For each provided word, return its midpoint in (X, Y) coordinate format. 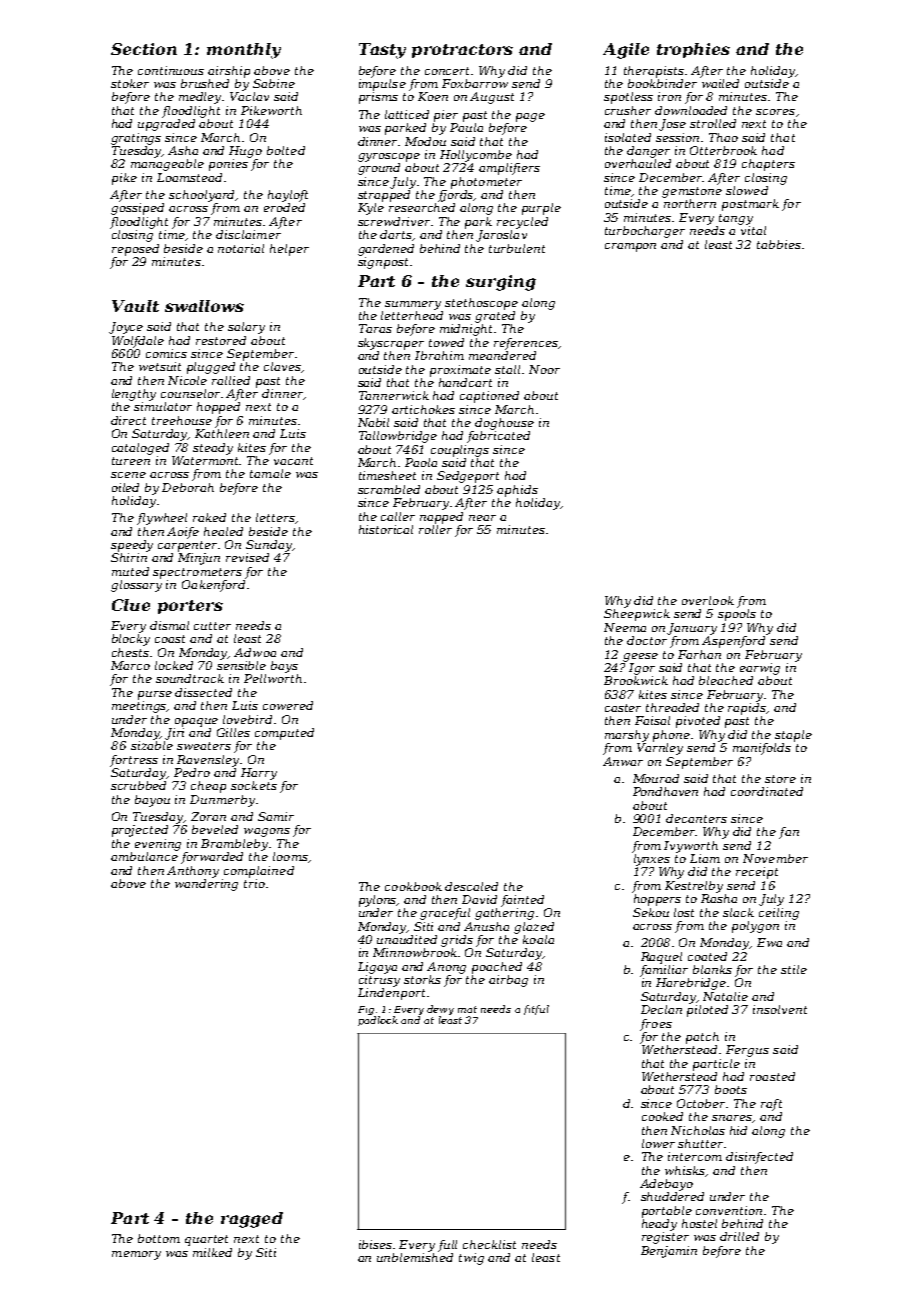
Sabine (274, 83)
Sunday (269, 546)
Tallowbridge (398, 437)
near (482, 518)
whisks (685, 1171)
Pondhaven (665, 791)
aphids (517, 491)
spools (737, 615)
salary (246, 328)
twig (471, 1259)
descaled (471, 886)
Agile (626, 51)
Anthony (193, 872)
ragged (252, 1220)
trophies (693, 50)
